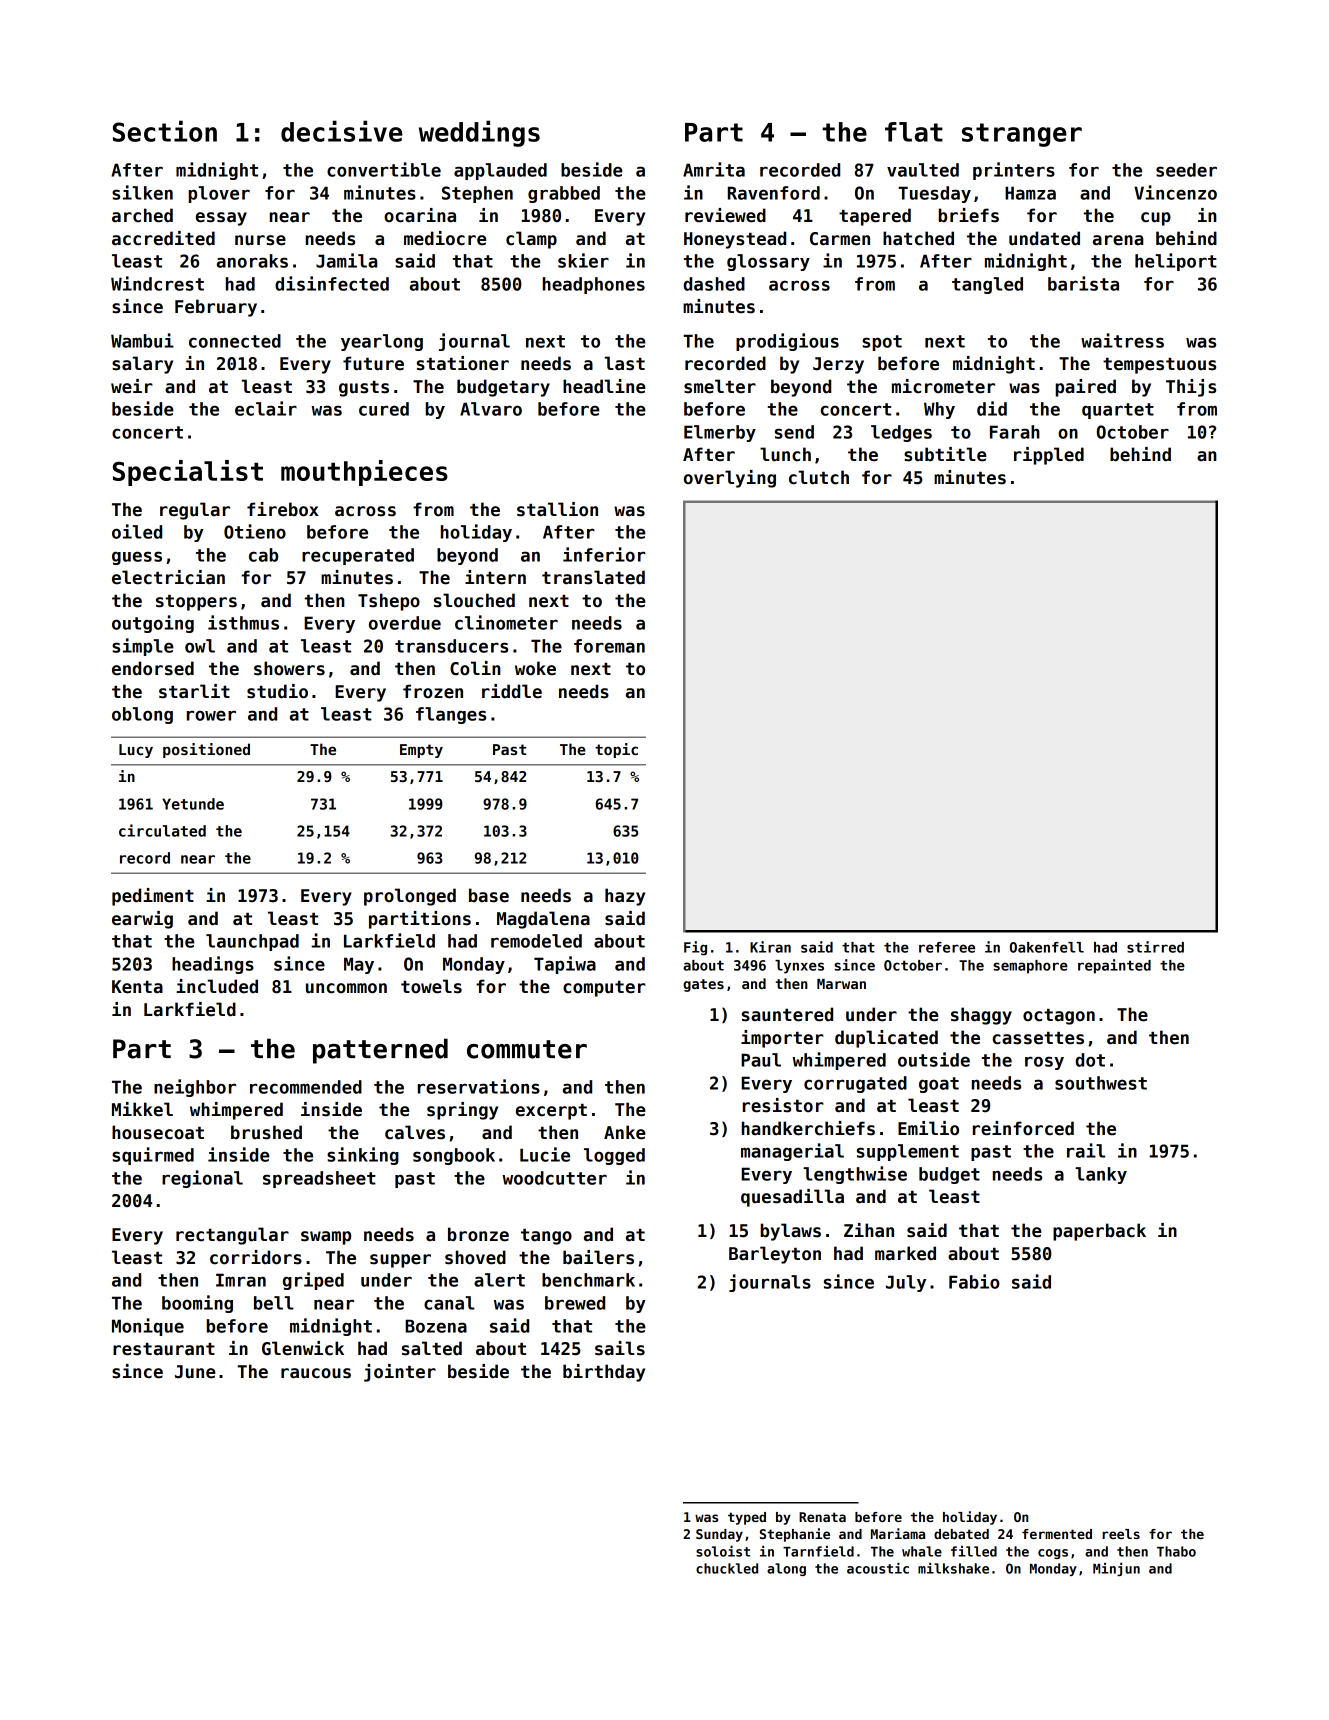  What do you see at coordinates (1086, 388) in the screenshot?
I see `paired` at bounding box center [1086, 388].
